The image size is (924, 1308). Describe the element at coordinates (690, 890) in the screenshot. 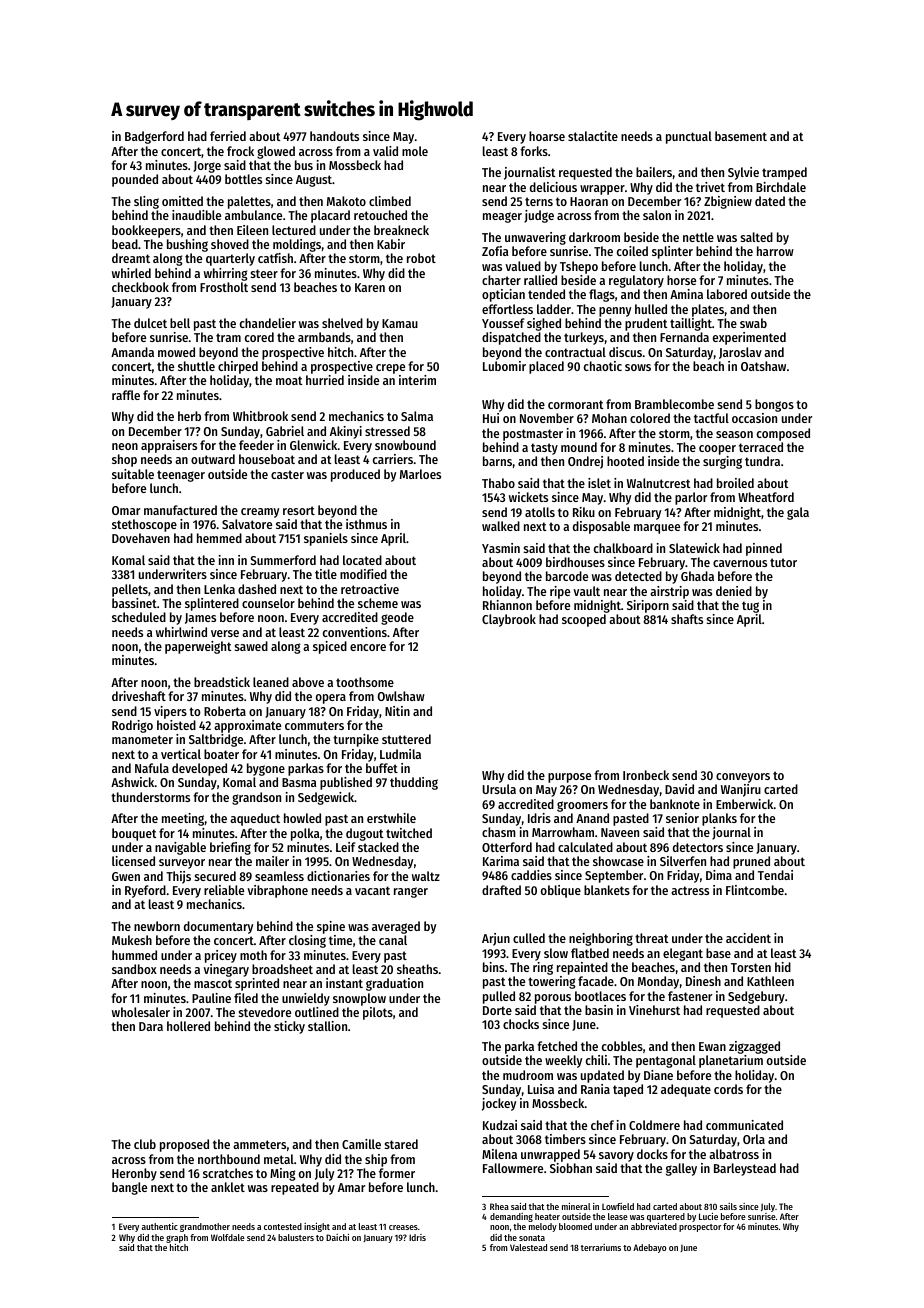

I see `actress` at that location.
